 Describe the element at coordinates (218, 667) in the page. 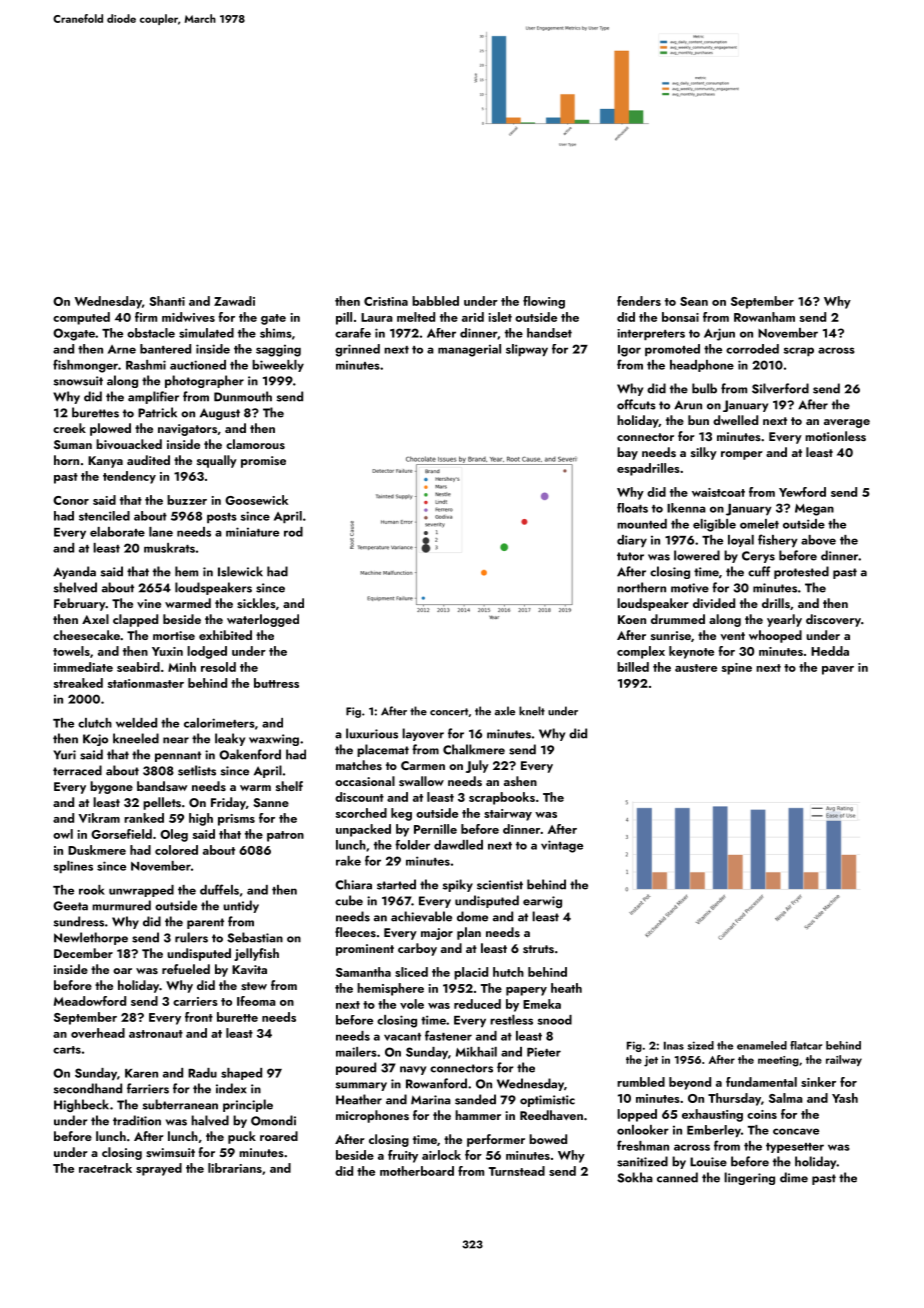

I see `resold` at that location.
